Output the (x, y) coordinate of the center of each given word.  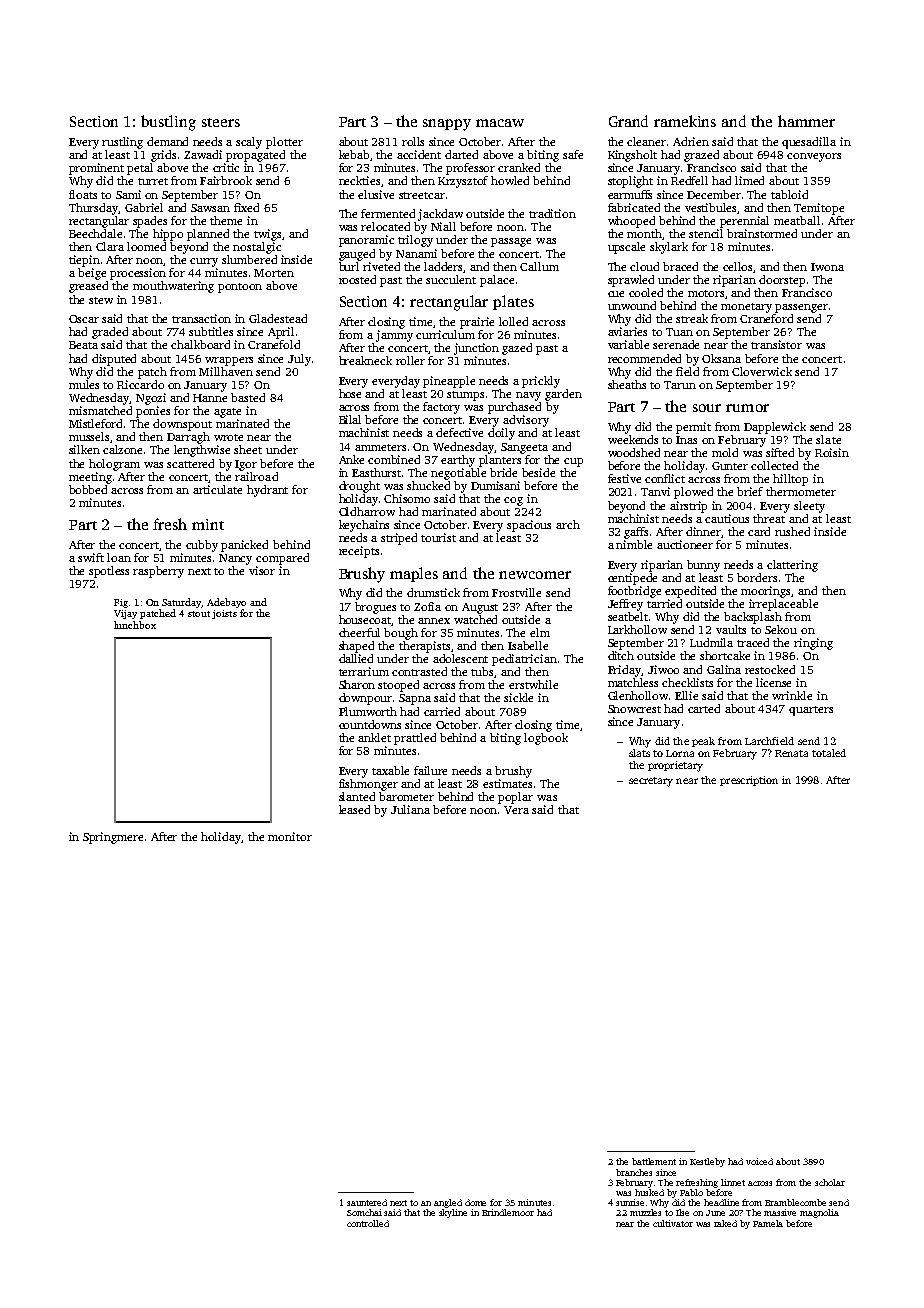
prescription (749, 781)
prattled (415, 739)
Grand (628, 121)
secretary (651, 782)
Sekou (781, 629)
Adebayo (226, 603)
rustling (122, 143)
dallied (356, 658)
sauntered (367, 1202)
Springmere (113, 838)
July (299, 360)
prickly (541, 382)
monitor (290, 836)
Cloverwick (762, 371)
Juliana (410, 809)
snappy (447, 125)
